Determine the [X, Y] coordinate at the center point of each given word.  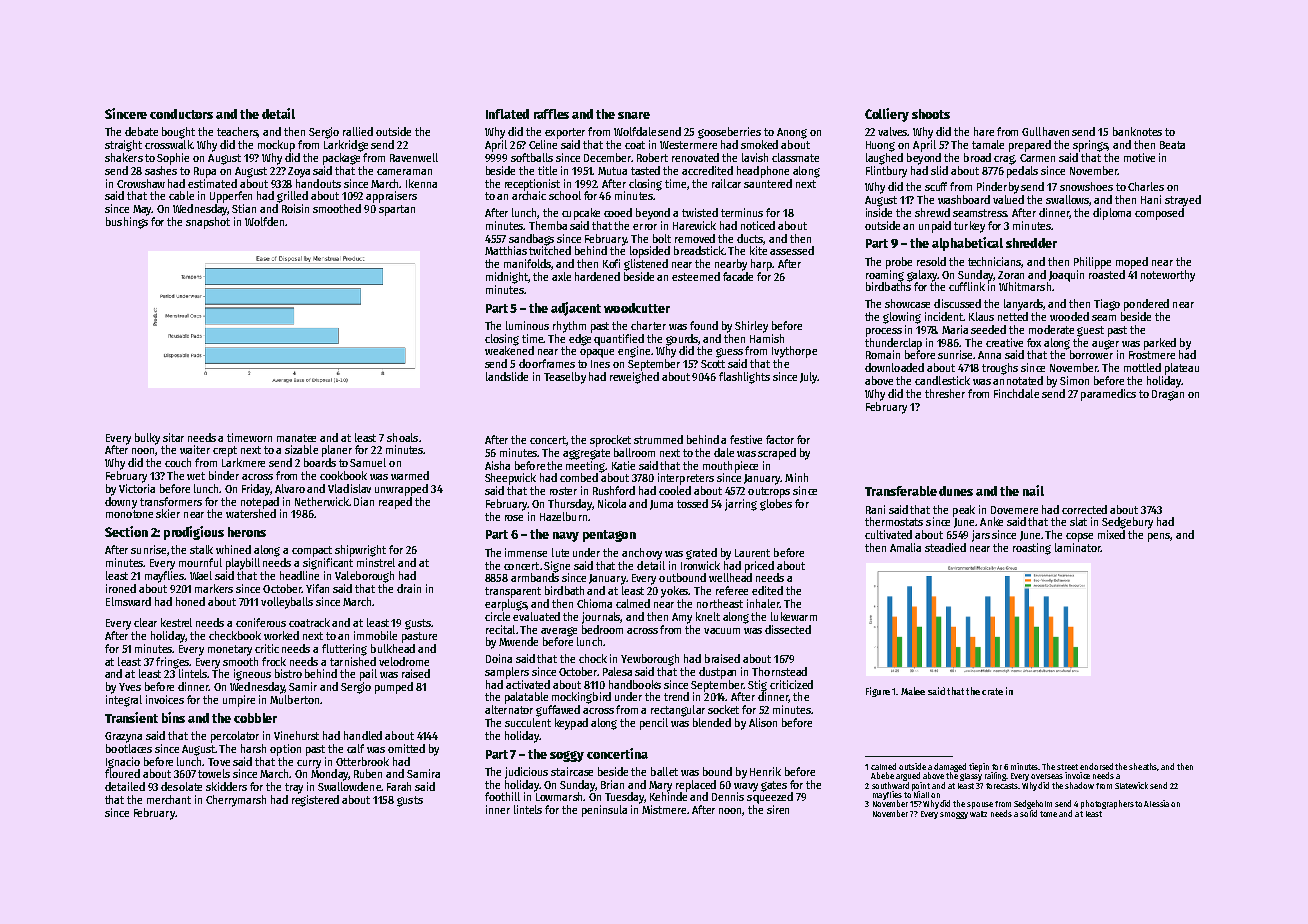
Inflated [507, 114]
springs [1090, 146]
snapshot [208, 223]
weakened [509, 350]
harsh [253, 748]
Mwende [518, 641]
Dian [364, 501]
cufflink [967, 286]
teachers [237, 132]
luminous [527, 325]
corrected [1084, 509]
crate [992, 691]
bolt [662, 238]
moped [1132, 263]
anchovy [642, 554]
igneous [252, 675]
